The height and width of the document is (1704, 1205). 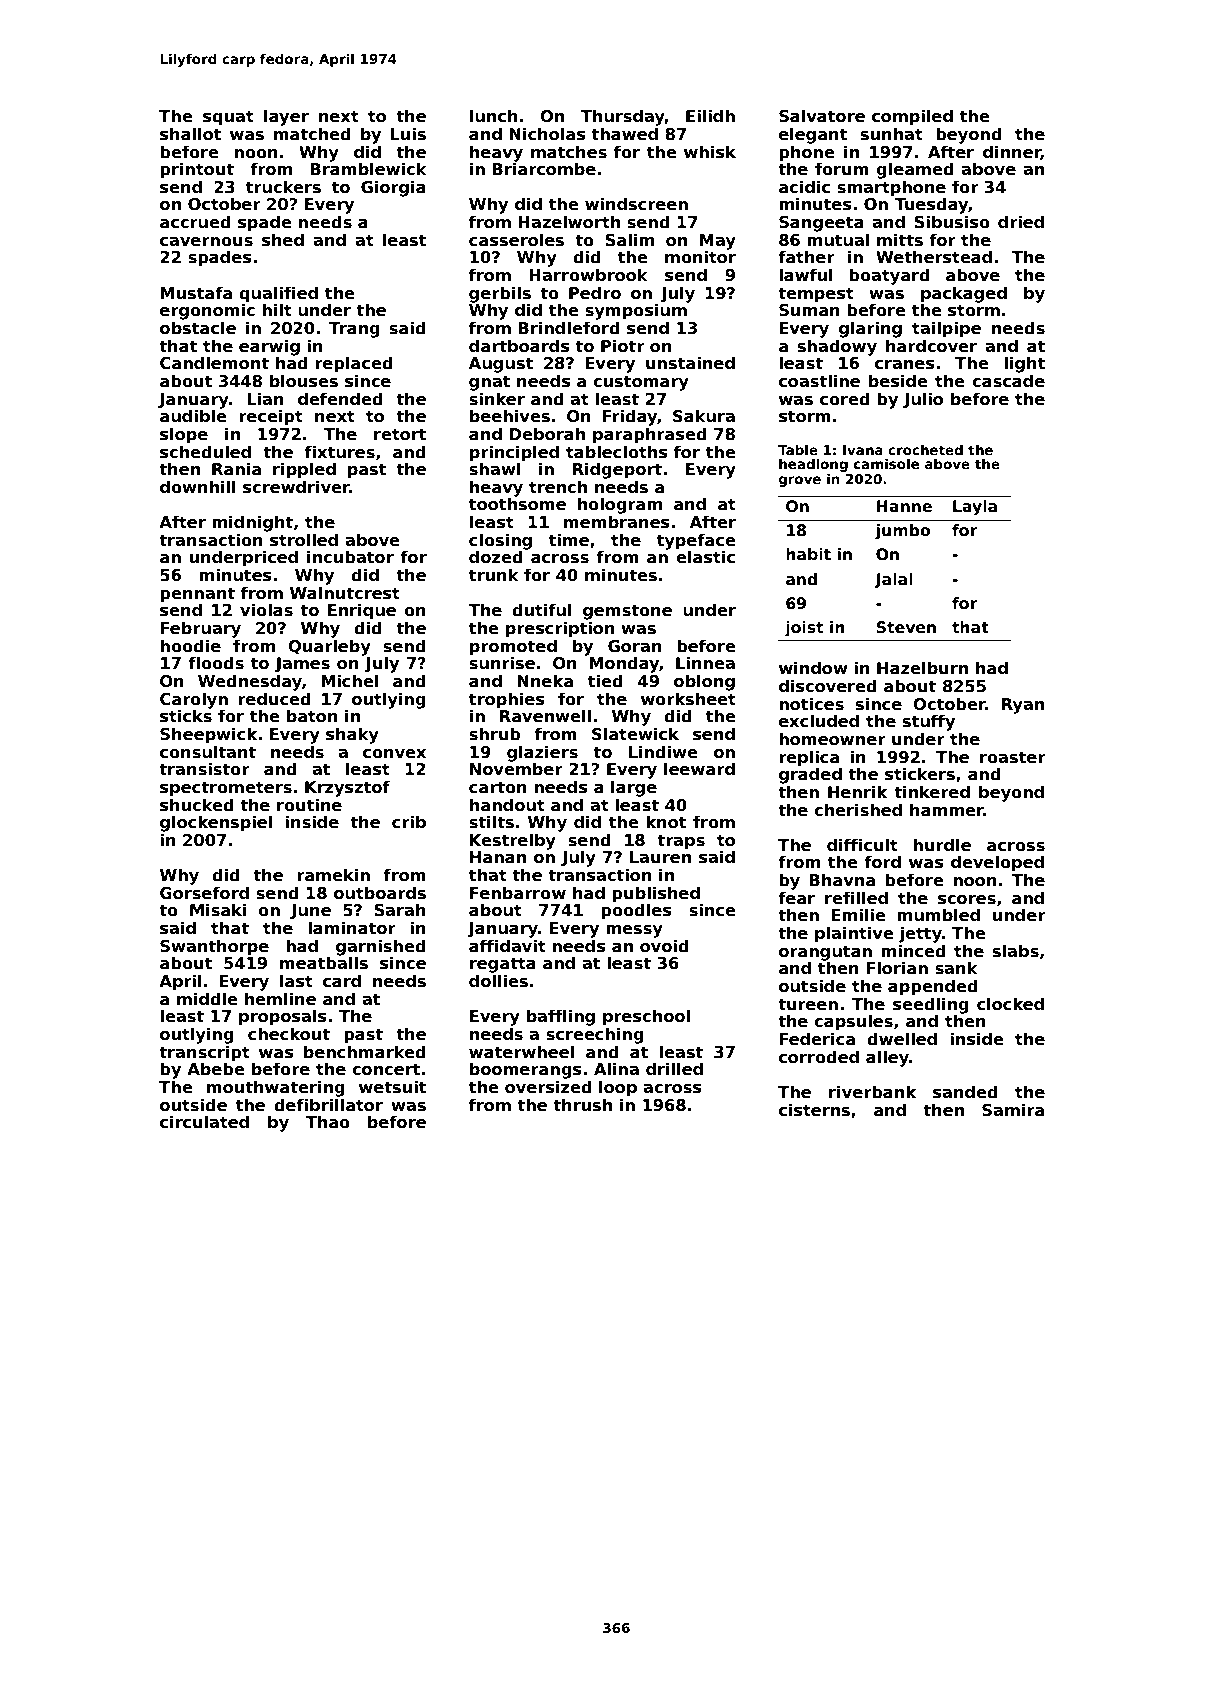 What do you see at coordinates (500, 294) in the document?
I see `gerbils` at bounding box center [500, 294].
